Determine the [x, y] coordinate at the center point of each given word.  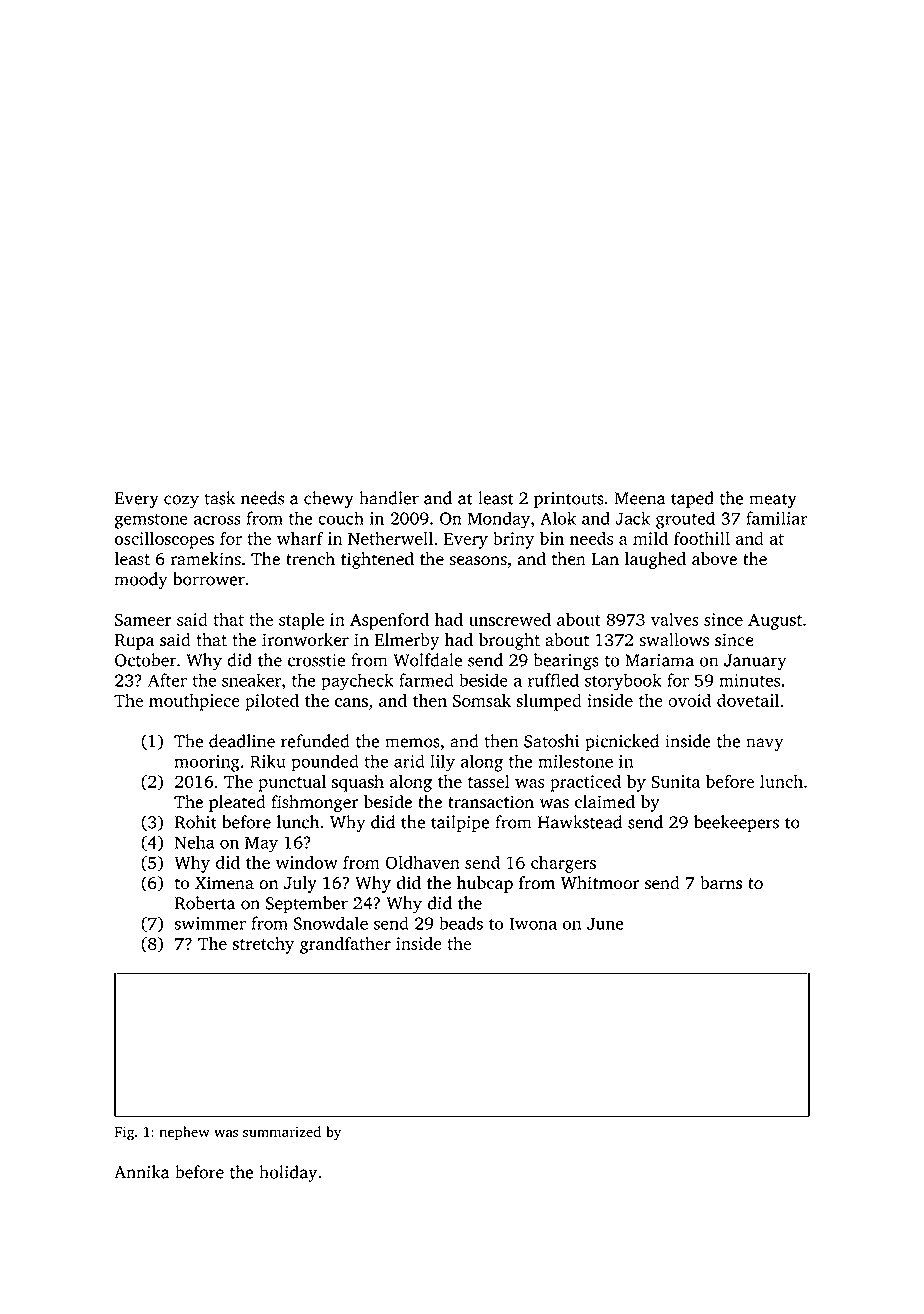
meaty [773, 500]
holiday [288, 1173]
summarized [282, 1132]
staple [301, 621]
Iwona [533, 923]
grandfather [345, 945]
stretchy [263, 945]
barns [721, 883]
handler [389, 498]
